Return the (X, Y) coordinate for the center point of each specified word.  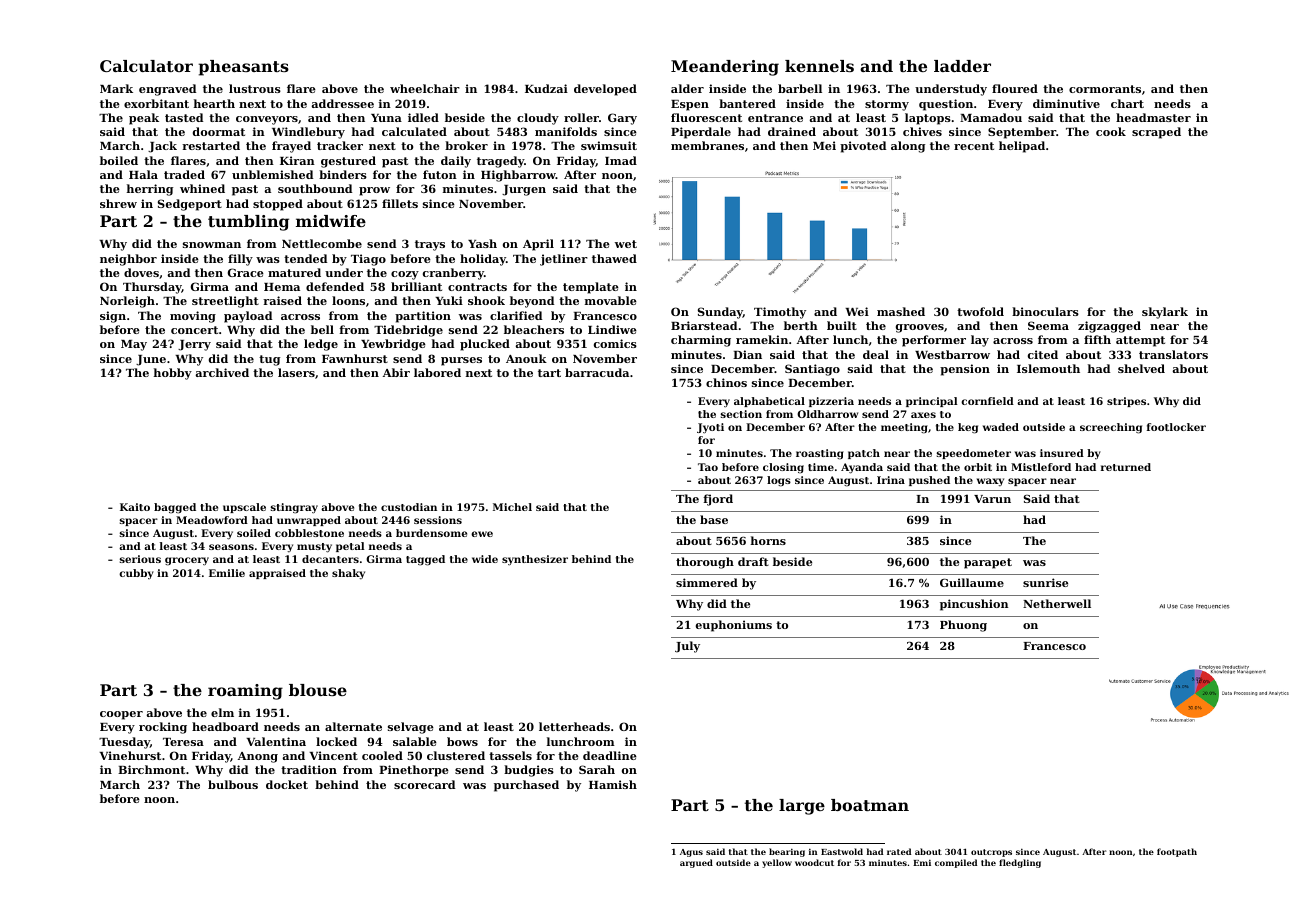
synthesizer (535, 560)
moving (193, 317)
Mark (116, 88)
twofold (980, 311)
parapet (988, 563)
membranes (707, 145)
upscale (244, 508)
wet (626, 244)
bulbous (233, 784)
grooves (920, 328)
